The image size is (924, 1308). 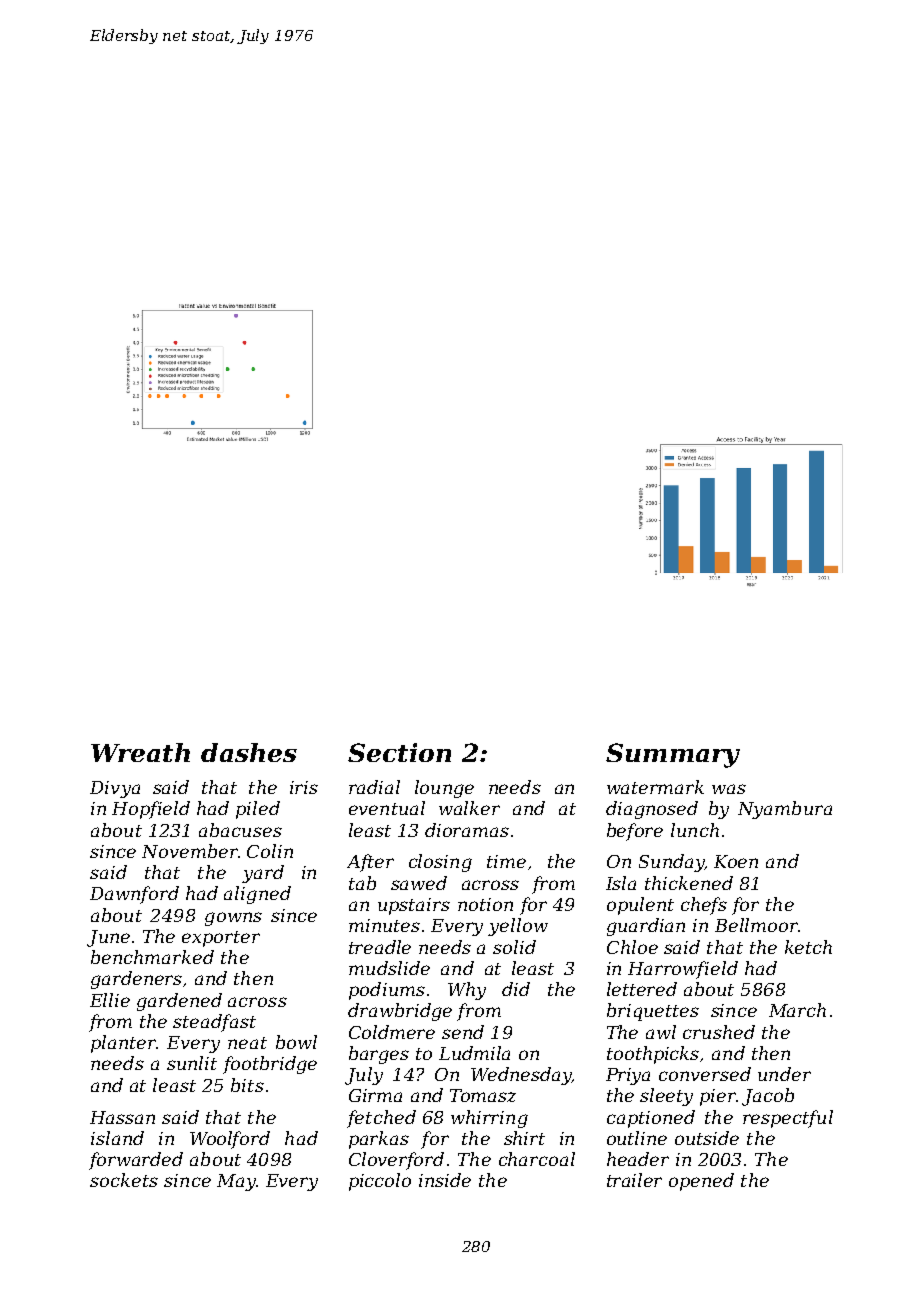 What do you see at coordinates (387, 808) in the page?
I see `eventual` at bounding box center [387, 808].
